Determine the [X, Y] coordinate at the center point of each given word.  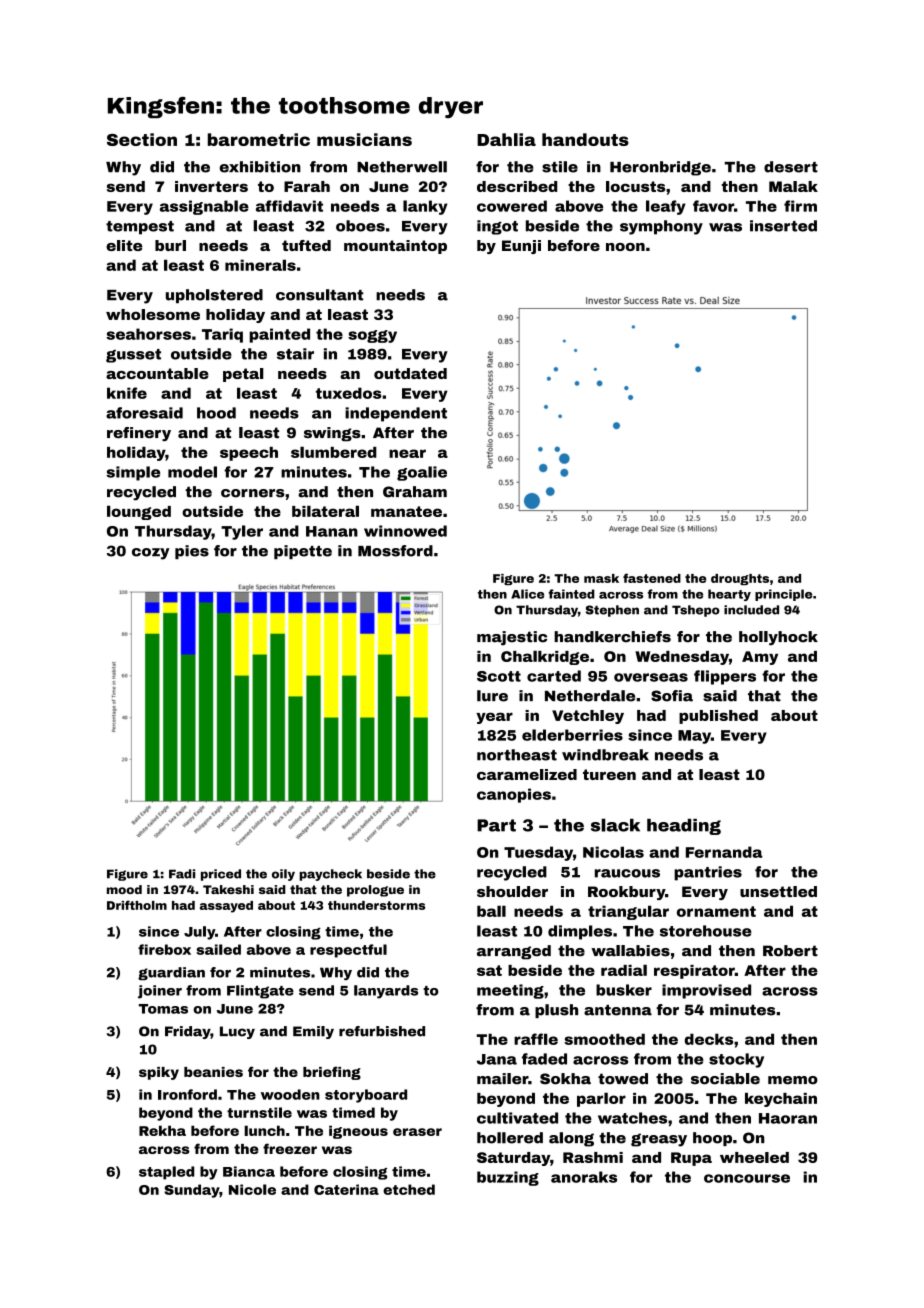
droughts [740, 579]
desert [791, 167]
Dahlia [506, 139]
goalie [422, 473]
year [494, 718]
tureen [609, 774]
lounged [139, 512]
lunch [264, 1130]
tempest [140, 228]
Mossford [395, 551]
